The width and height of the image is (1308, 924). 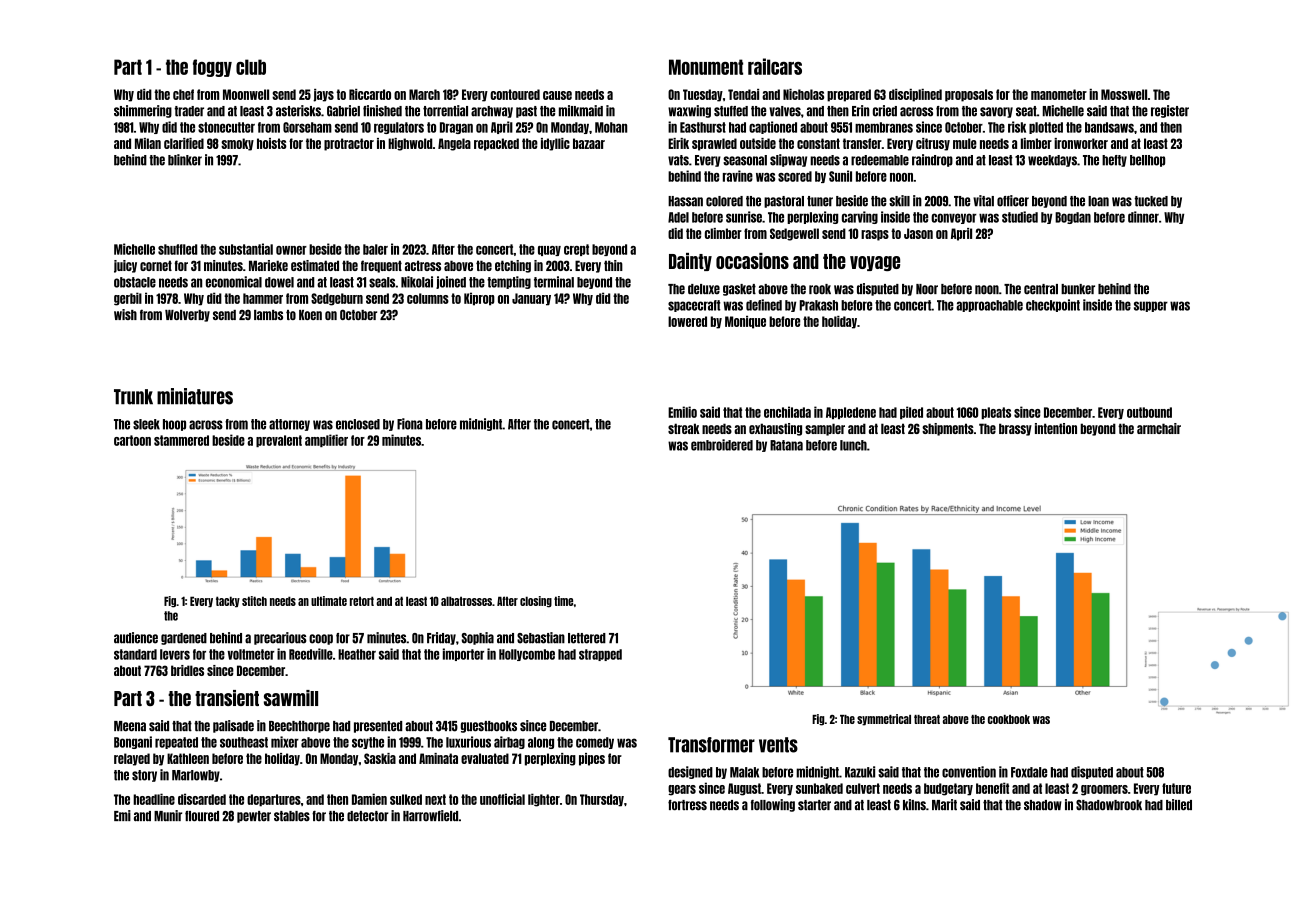 What do you see at coordinates (125, 314) in the image?
I see `wish` at bounding box center [125, 314].
